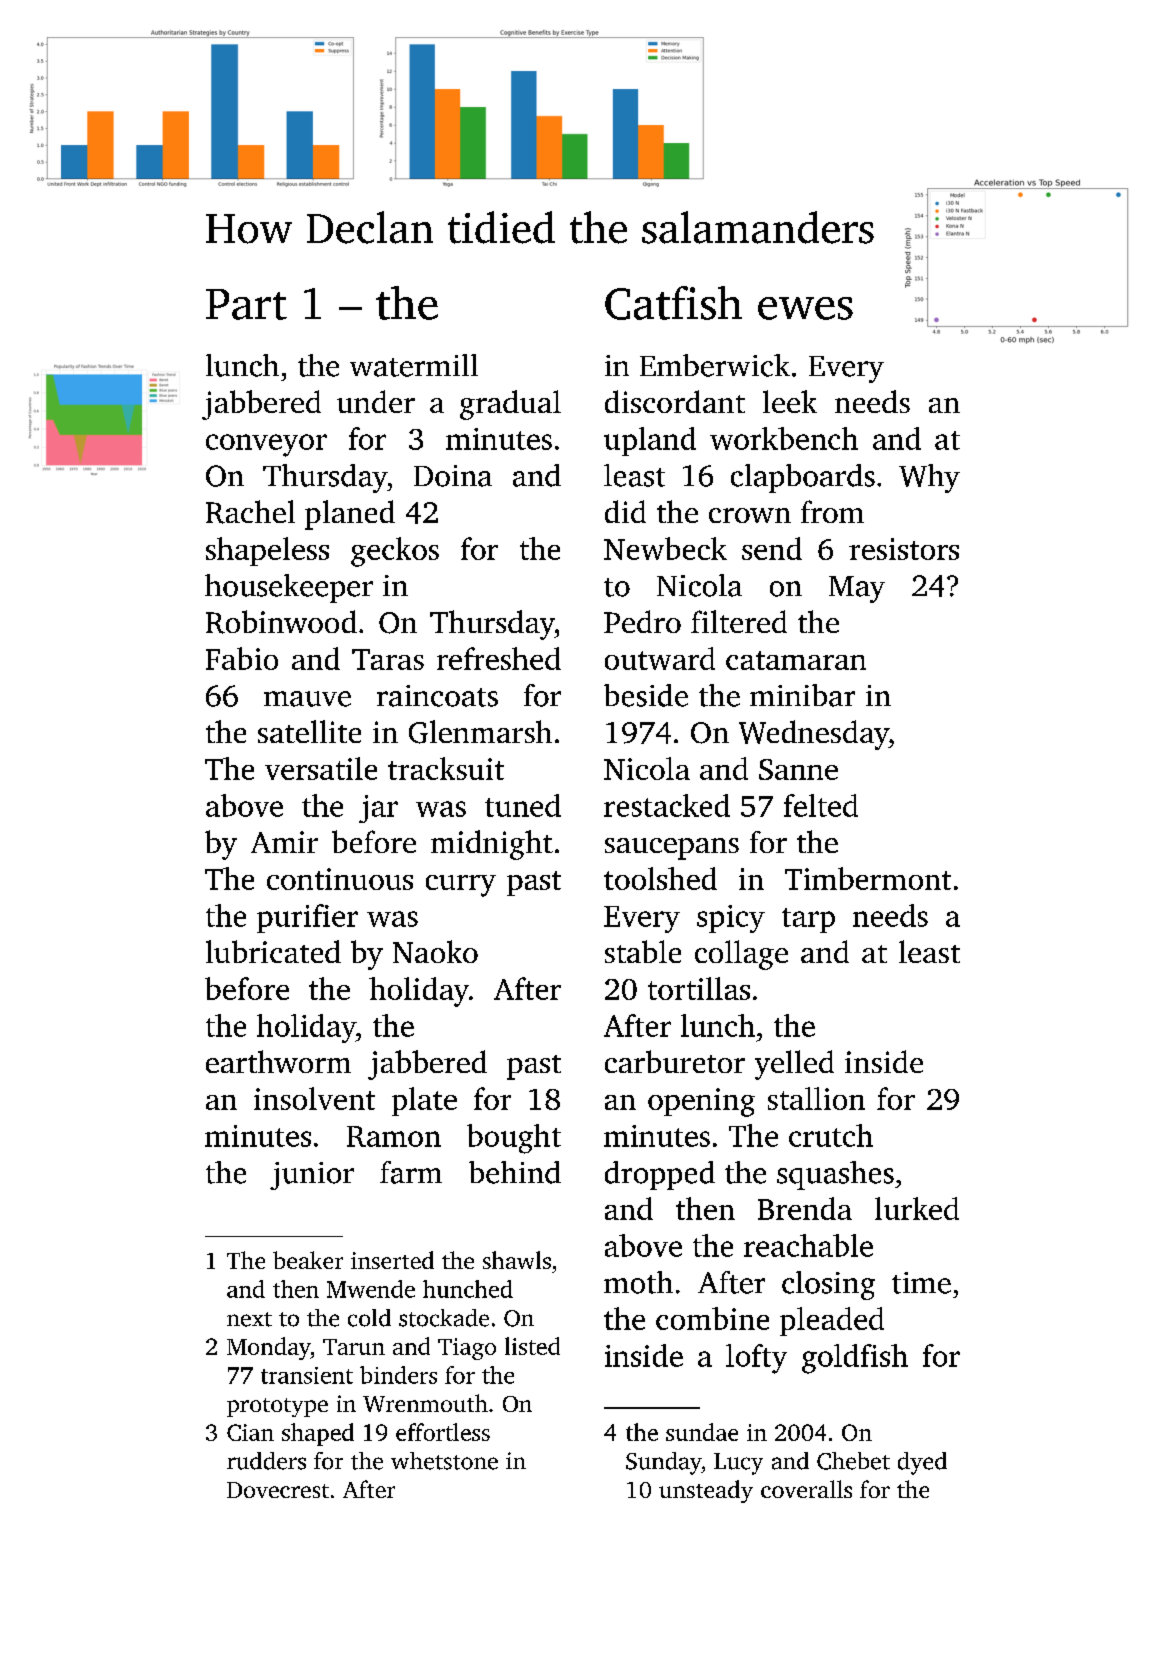  What do you see at coordinates (739, 621) in the image?
I see `filtered` at bounding box center [739, 621].
